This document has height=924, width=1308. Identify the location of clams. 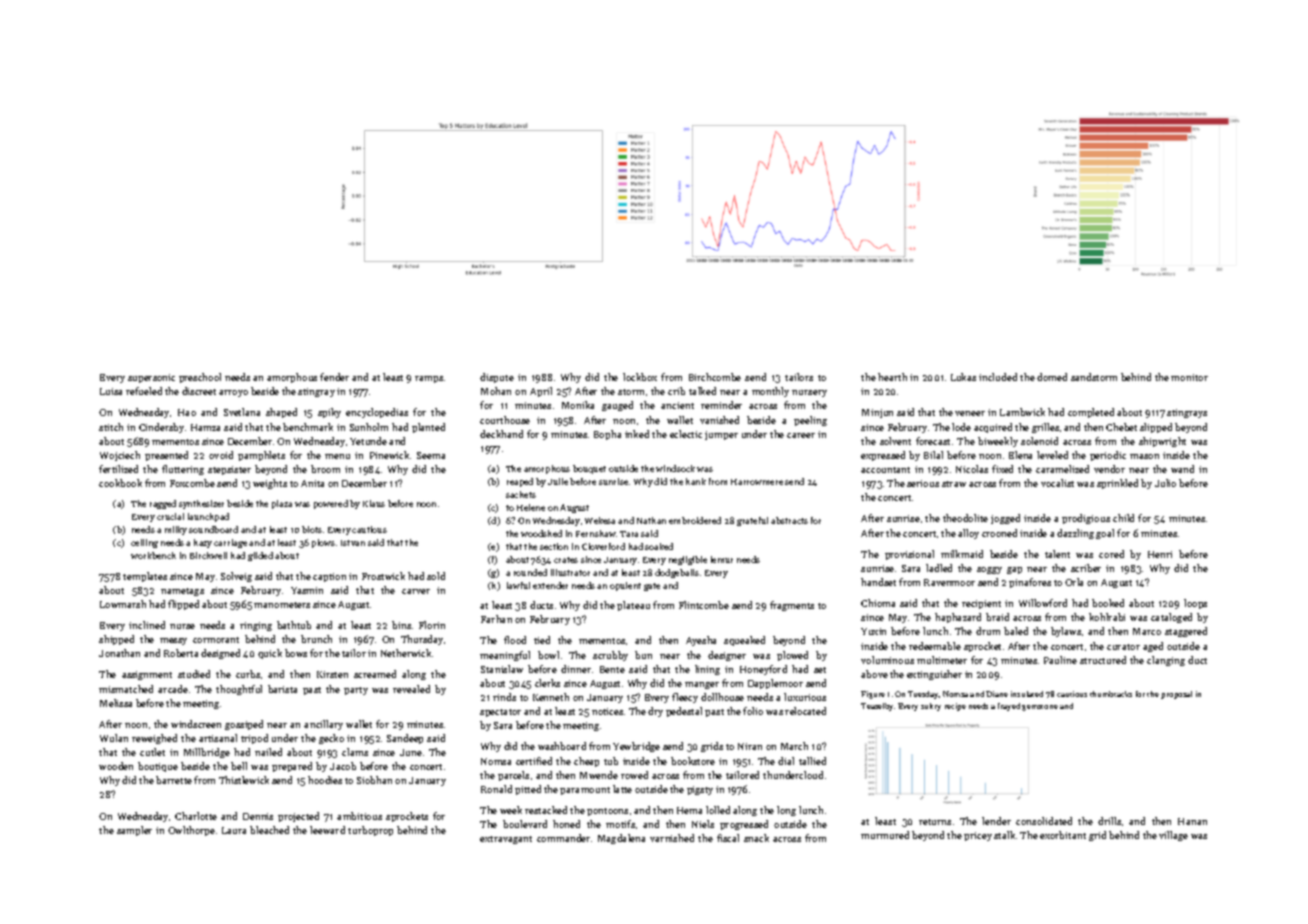
(355, 752).
